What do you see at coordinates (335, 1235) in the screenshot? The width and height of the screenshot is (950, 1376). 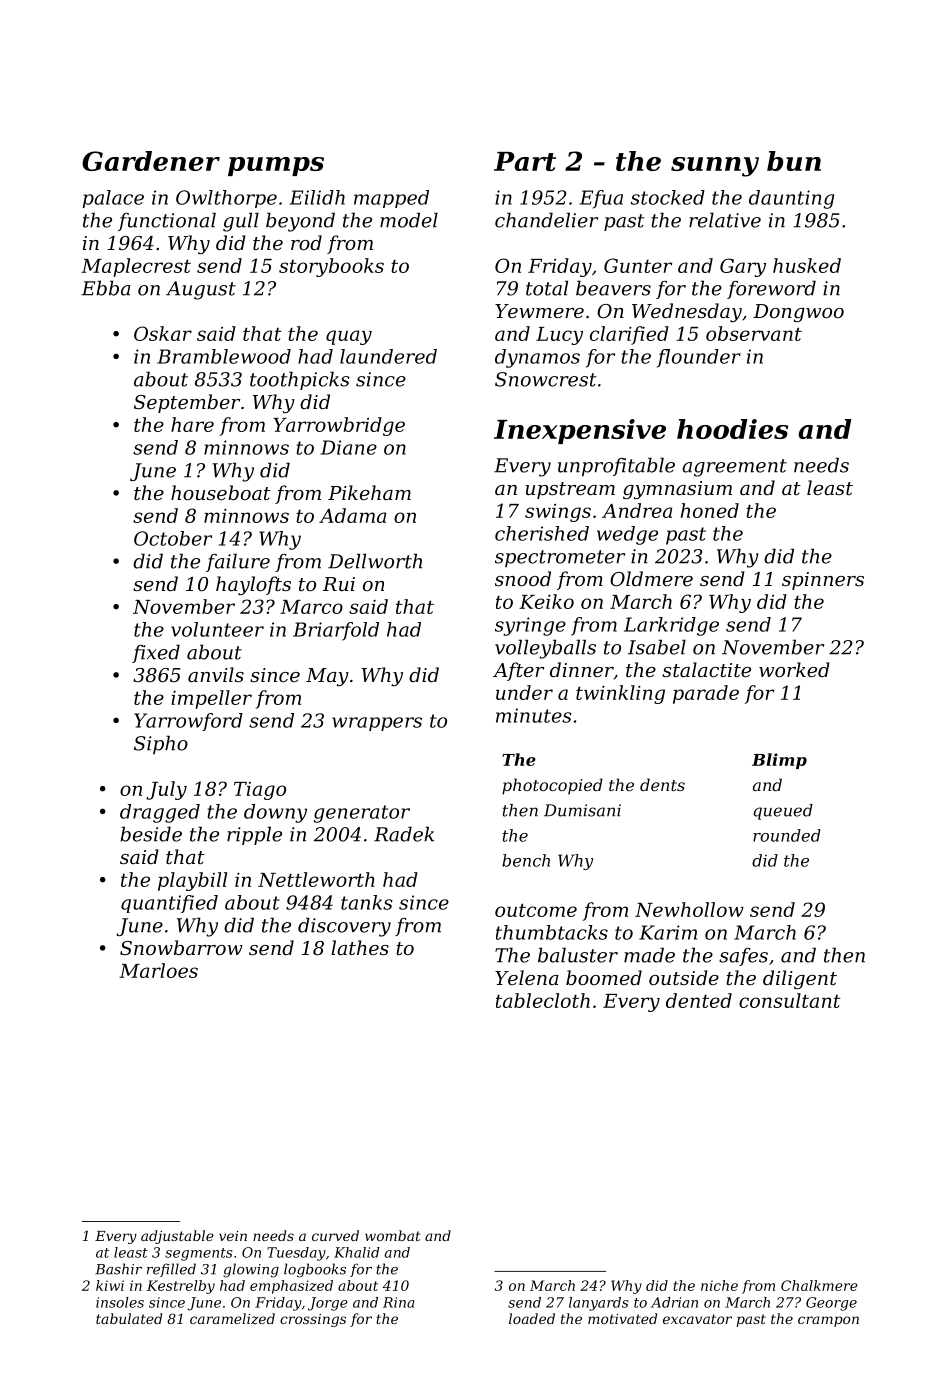 I see `curved` at bounding box center [335, 1235].
